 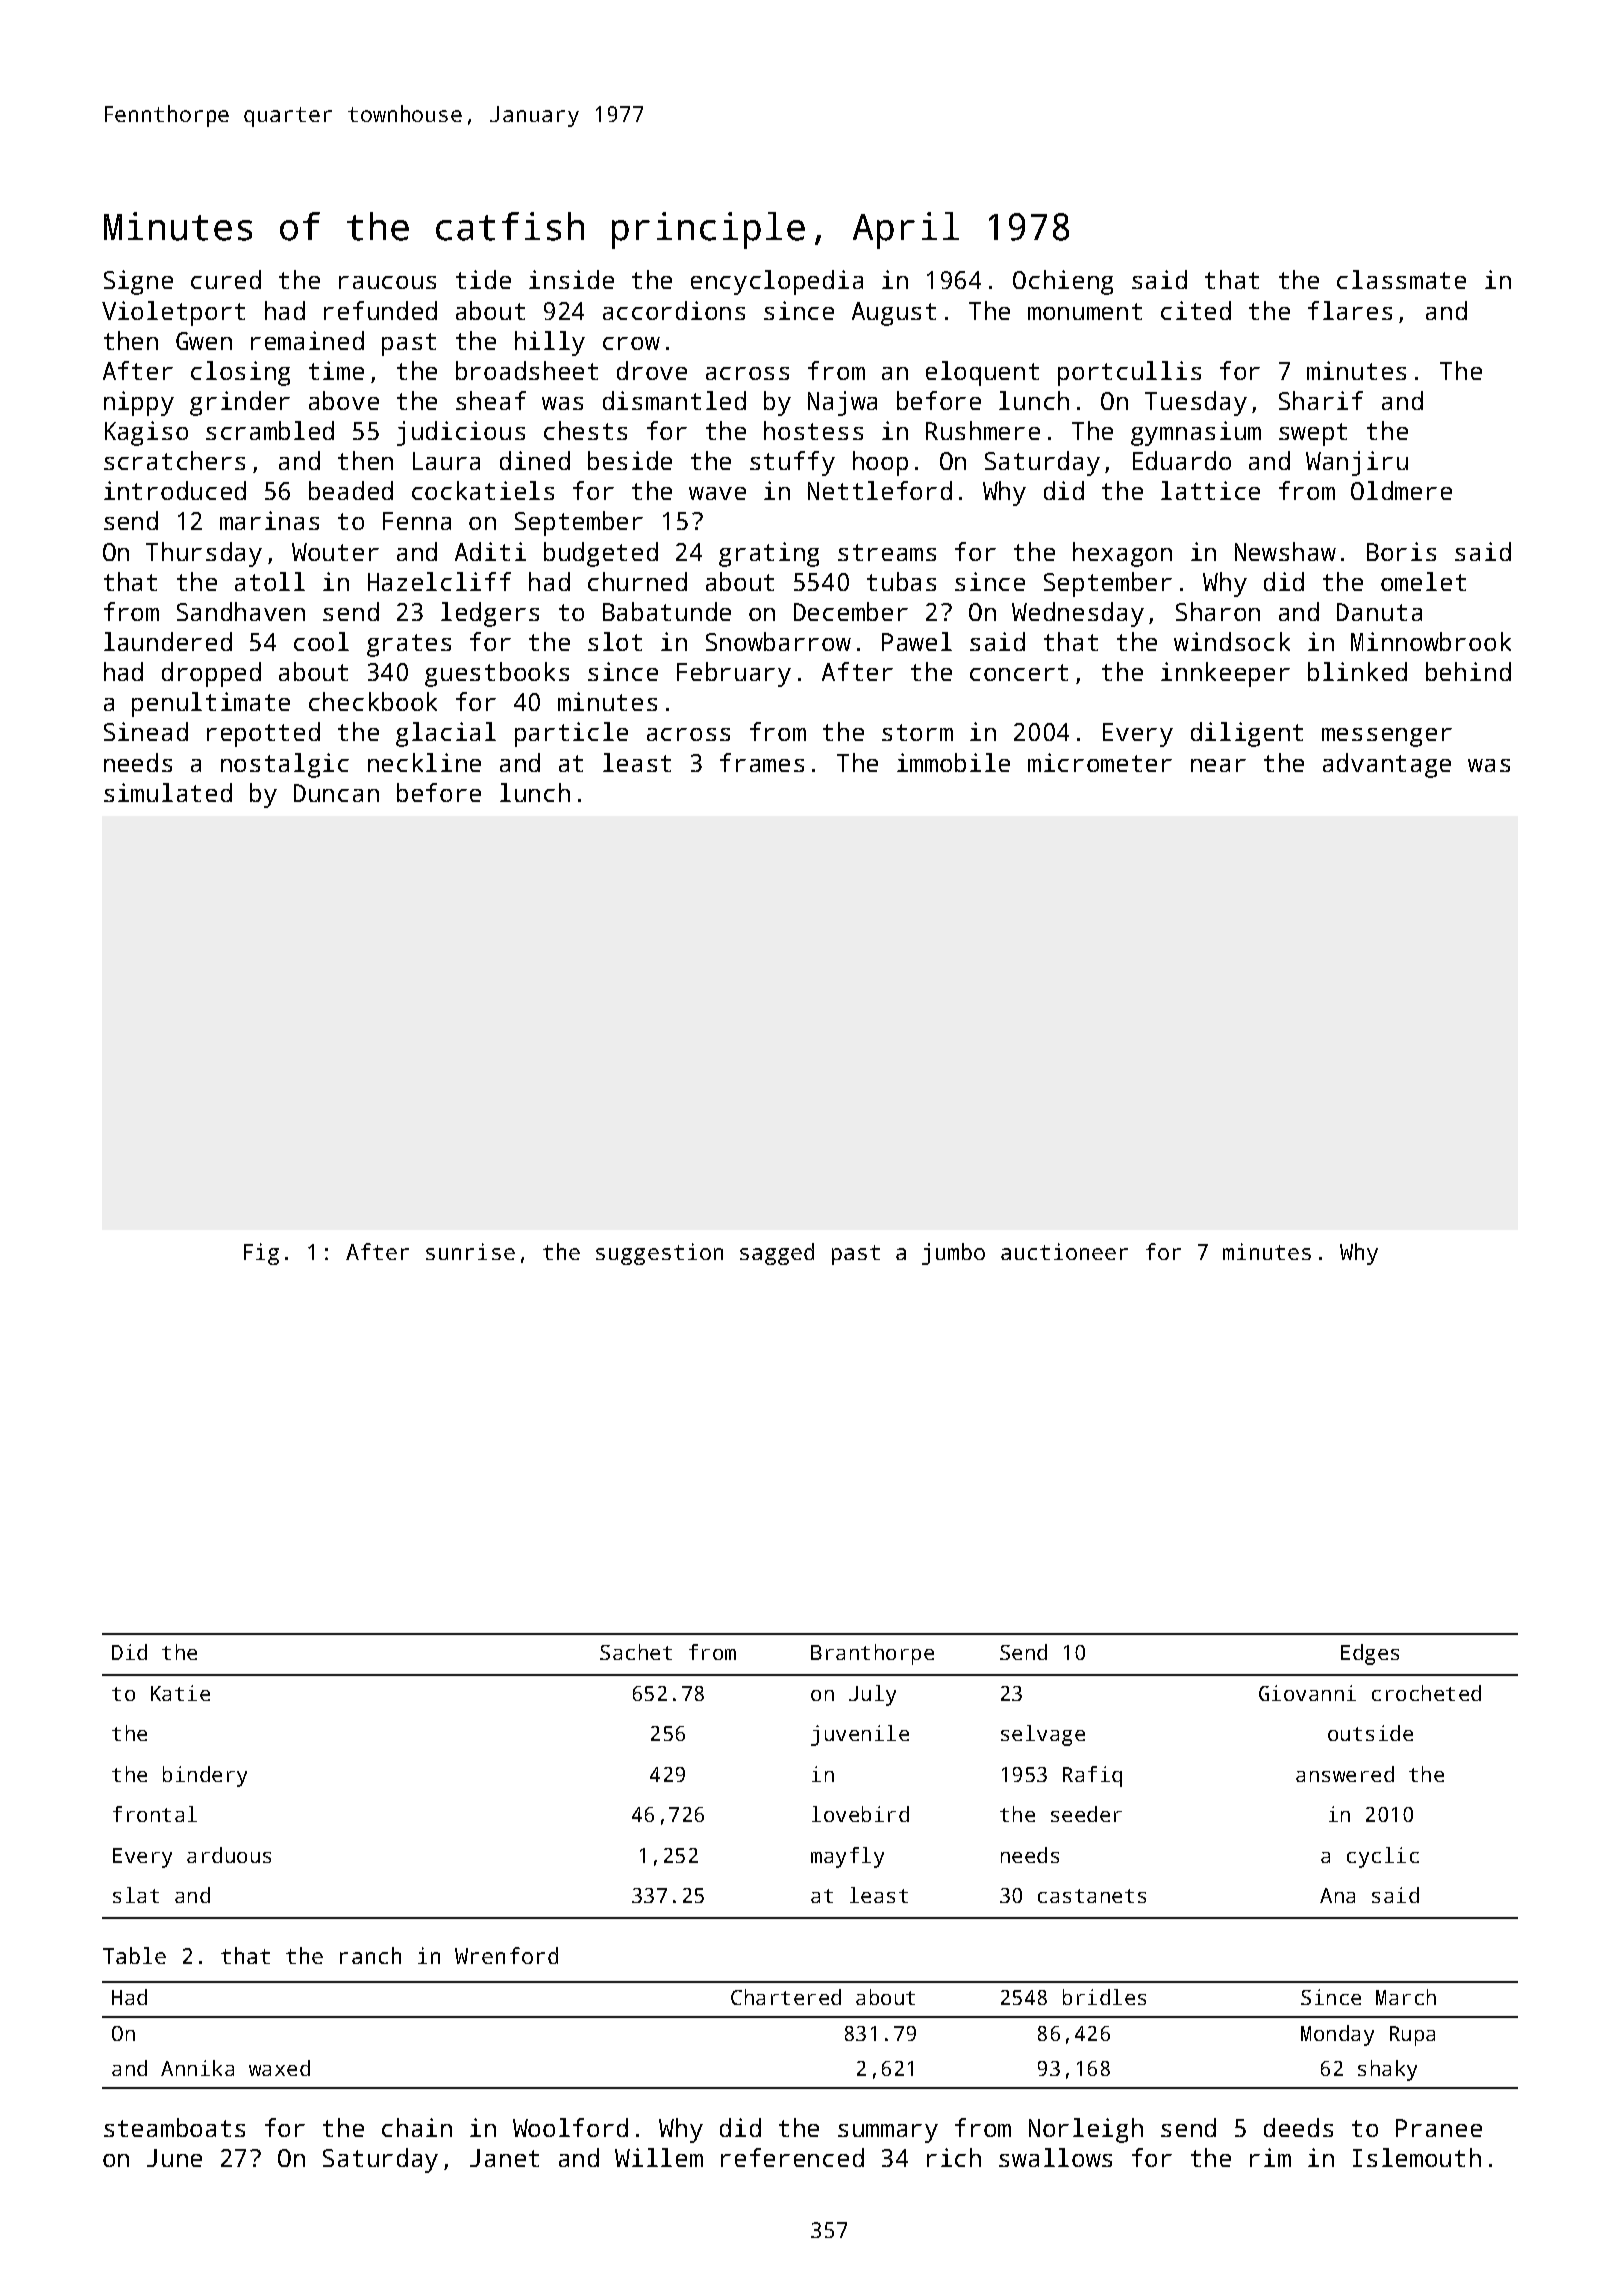 What do you see at coordinates (205, 1776) in the screenshot?
I see `bindery` at bounding box center [205, 1776].
